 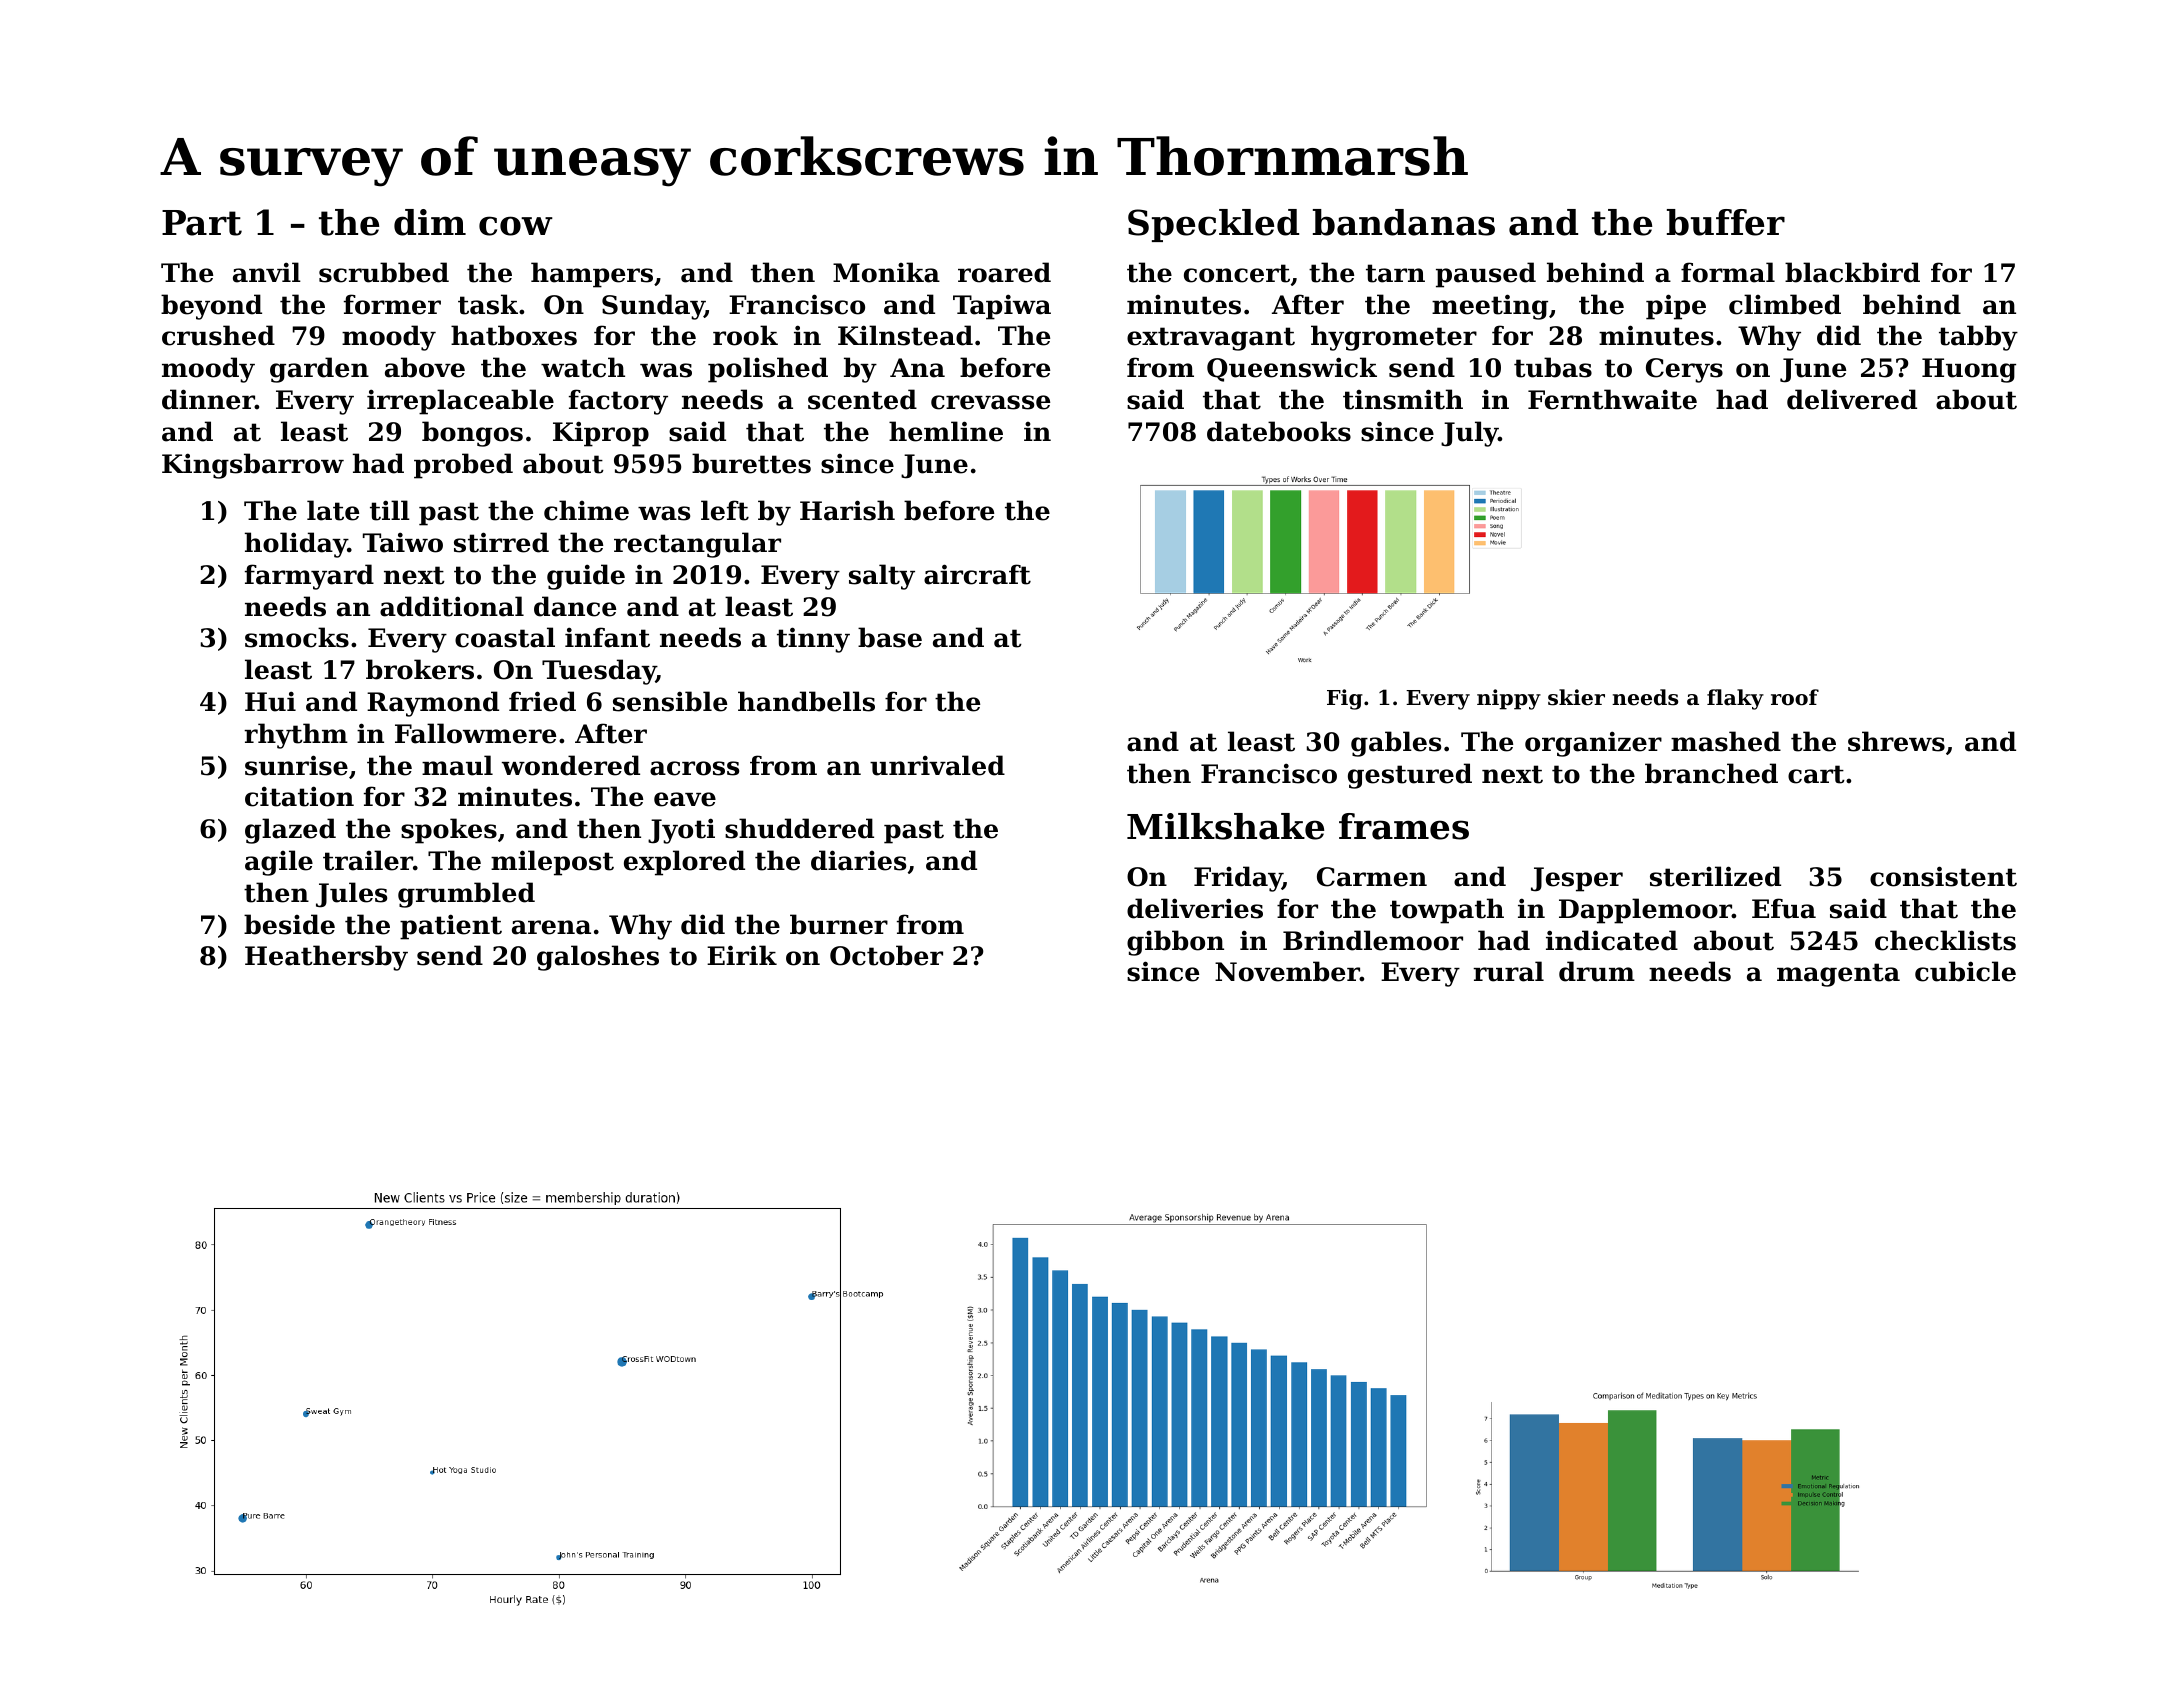 What do you see at coordinates (697, 545) in the screenshot?
I see `rectangular` at bounding box center [697, 545].
